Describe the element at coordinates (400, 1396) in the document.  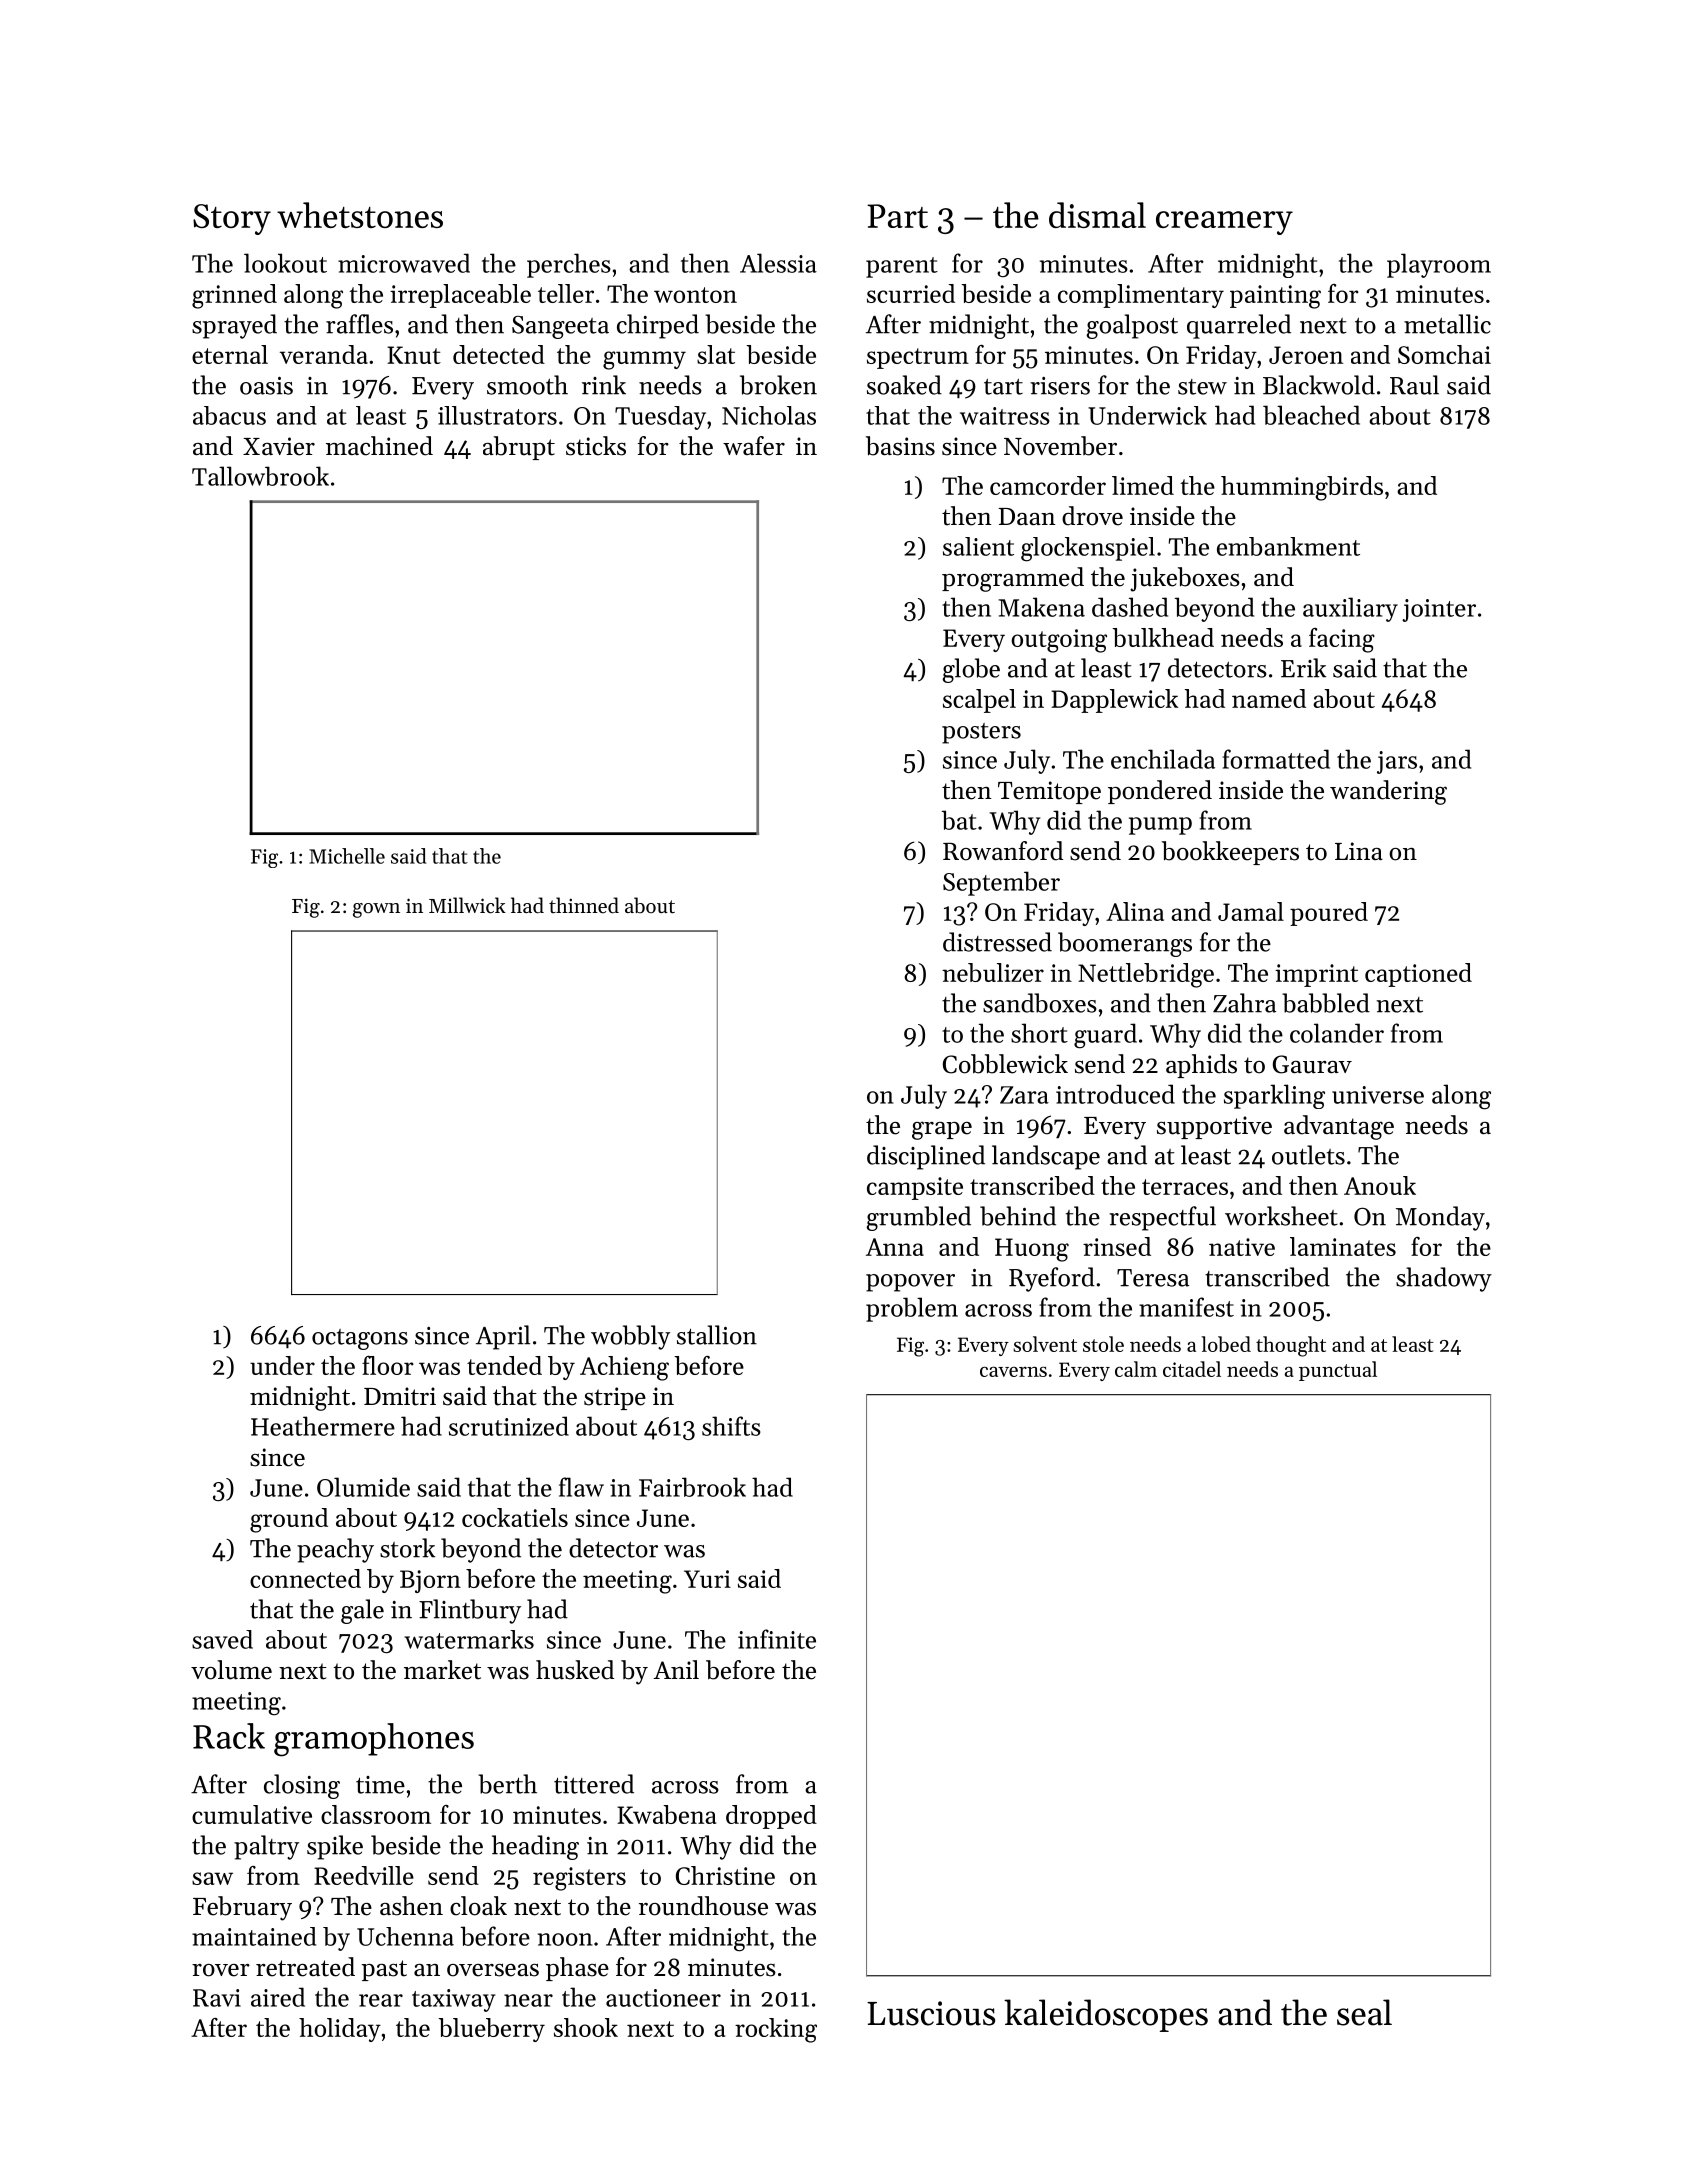
I see `Dmitri` at that location.
